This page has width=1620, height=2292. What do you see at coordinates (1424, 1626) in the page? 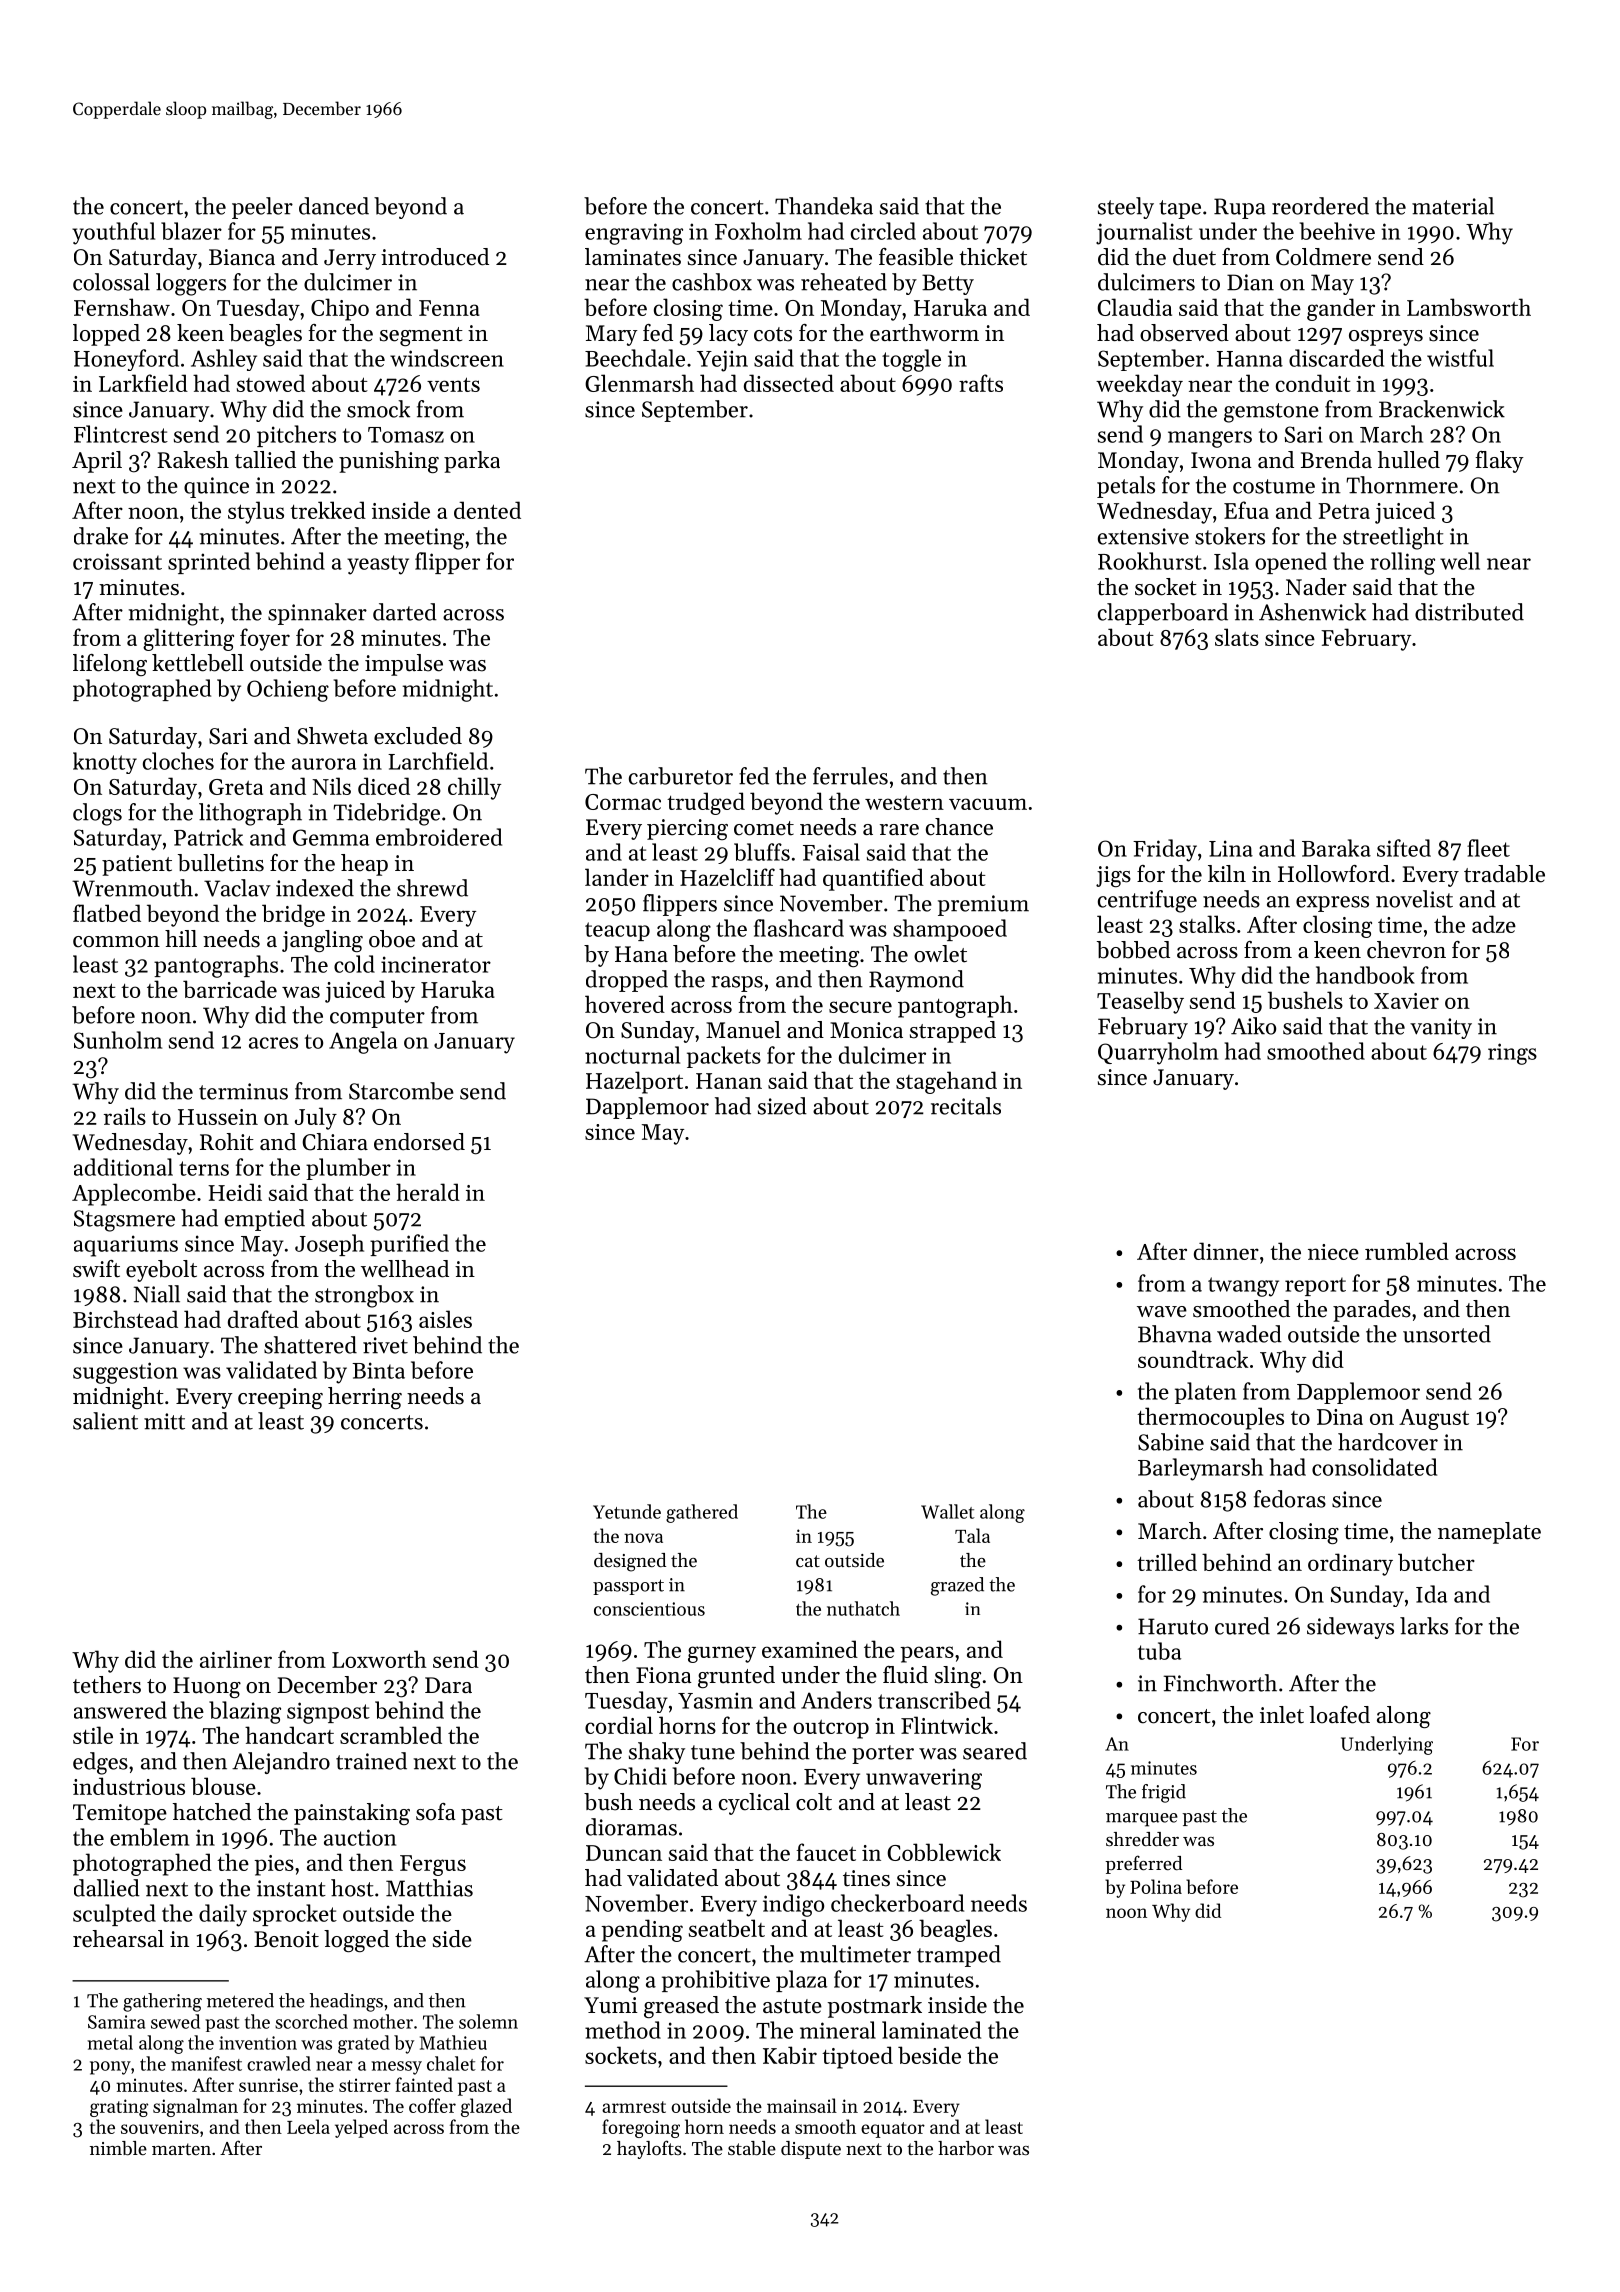
I see `larks` at bounding box center [1424, 1626].
